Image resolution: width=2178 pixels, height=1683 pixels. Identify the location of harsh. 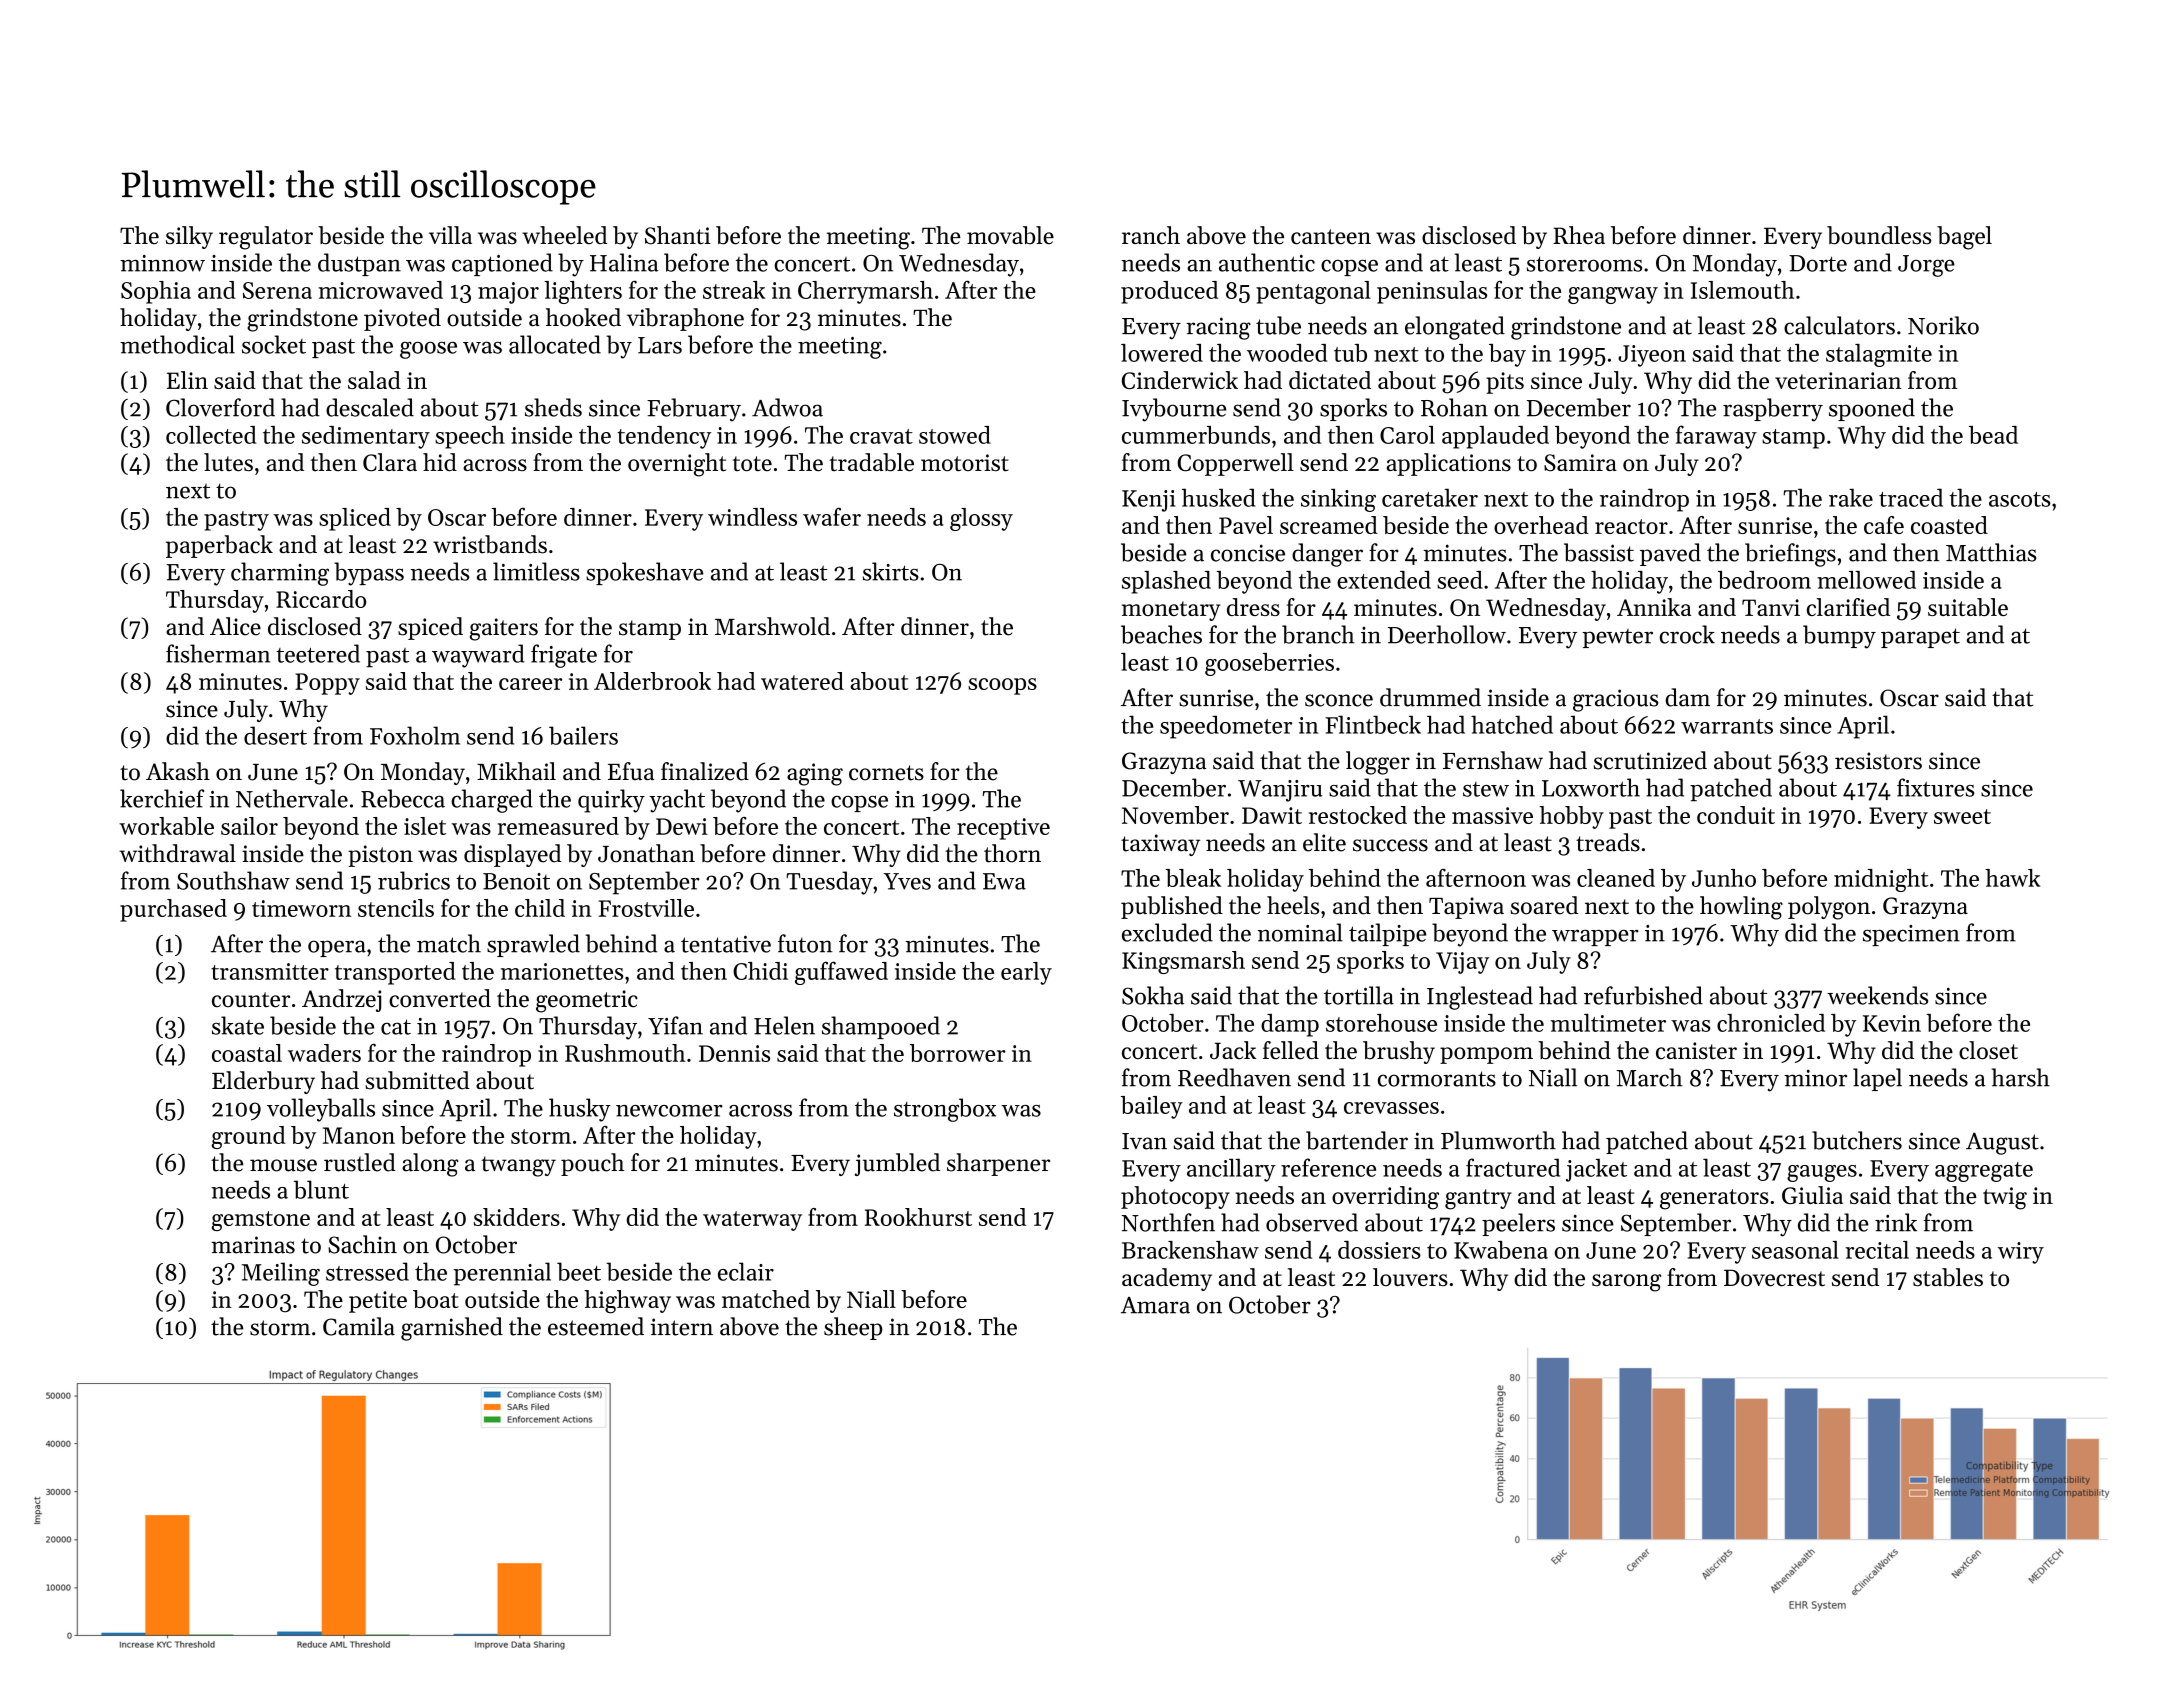
(2021, 1077).
